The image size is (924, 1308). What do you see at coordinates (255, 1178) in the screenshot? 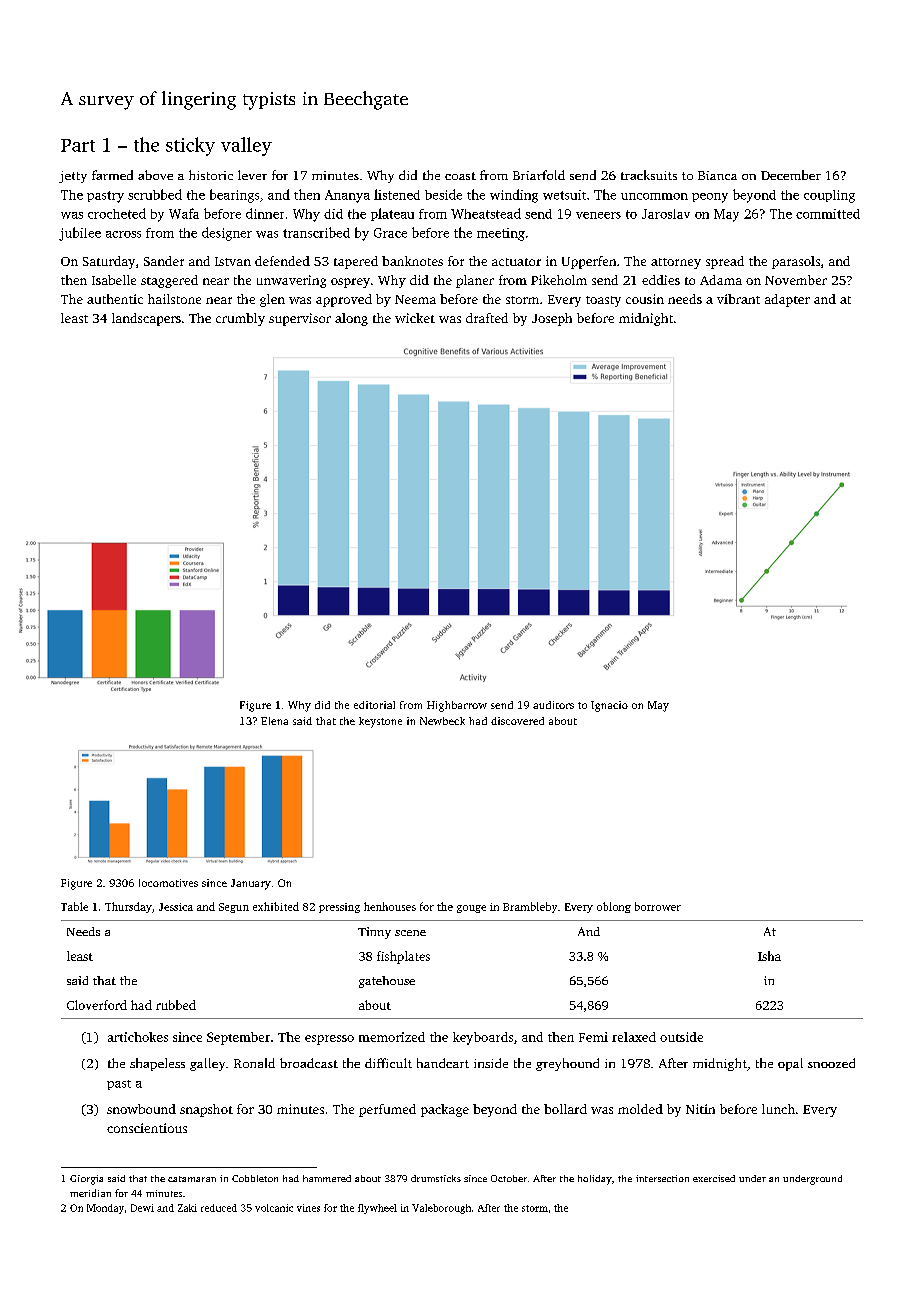
I see `Cobbleton` at bounding box center [255, 1178].
